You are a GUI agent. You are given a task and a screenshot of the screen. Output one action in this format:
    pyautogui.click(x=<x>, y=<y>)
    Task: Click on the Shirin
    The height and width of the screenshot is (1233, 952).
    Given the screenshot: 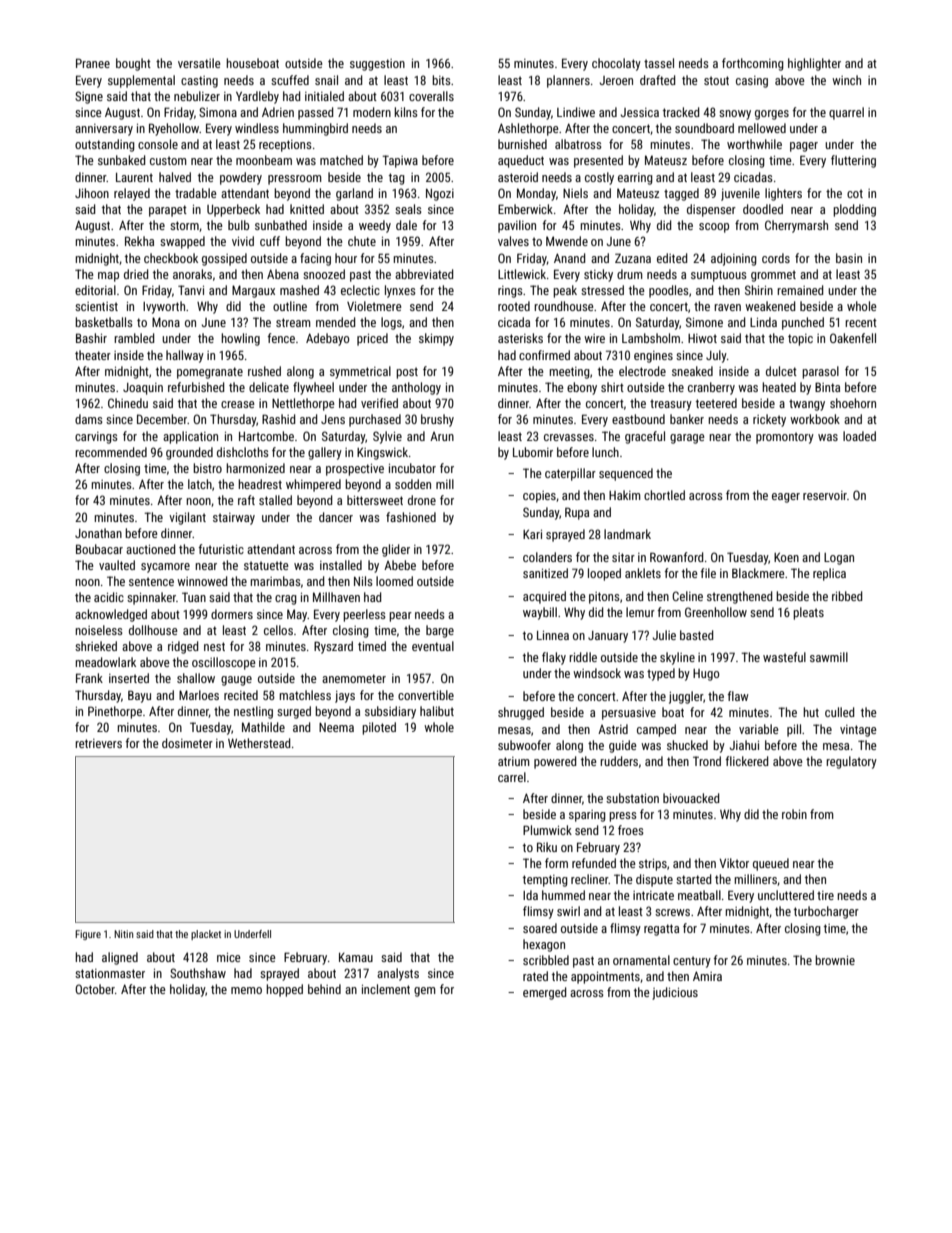 What is the action you would take?
    pyautogui.click(x=759, y=290)
